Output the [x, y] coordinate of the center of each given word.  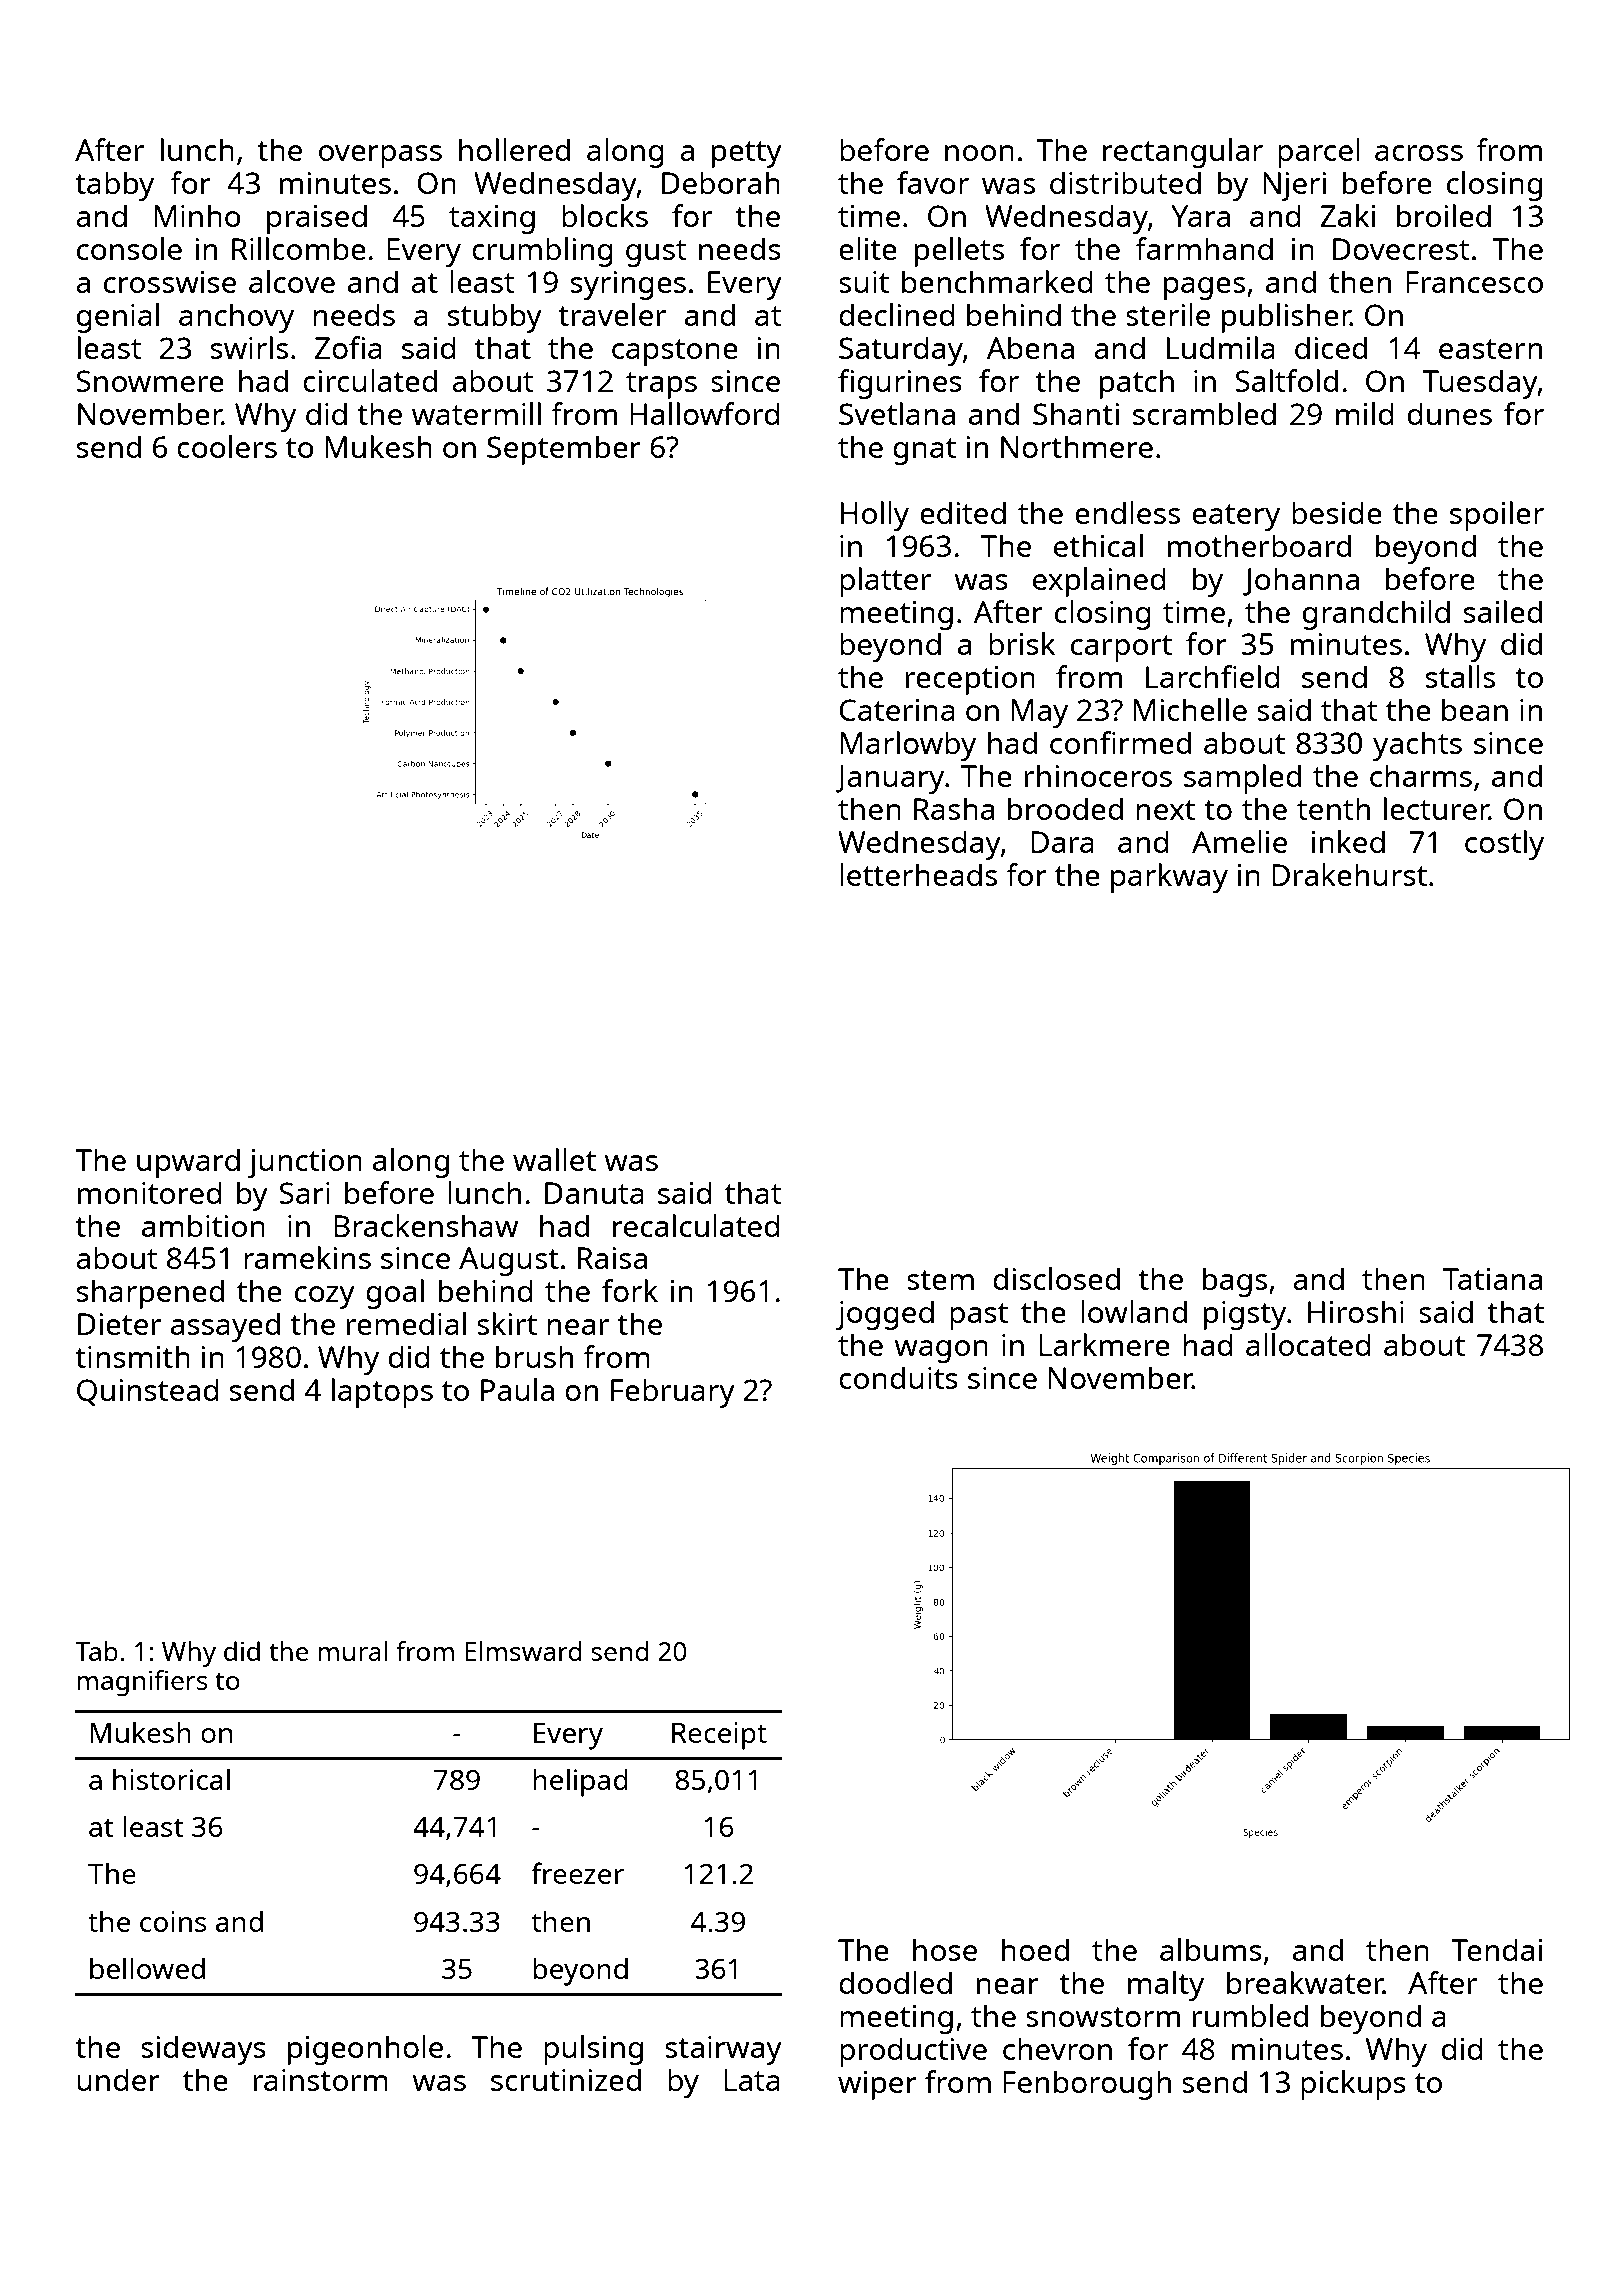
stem [940, 1280]
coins [173, 1921]
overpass [380, 156]
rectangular [1183, 153]
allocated [1308, 1344]
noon [979, 153]
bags [1235, 1282]
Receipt [719, 1736]
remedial [406, 1323]
